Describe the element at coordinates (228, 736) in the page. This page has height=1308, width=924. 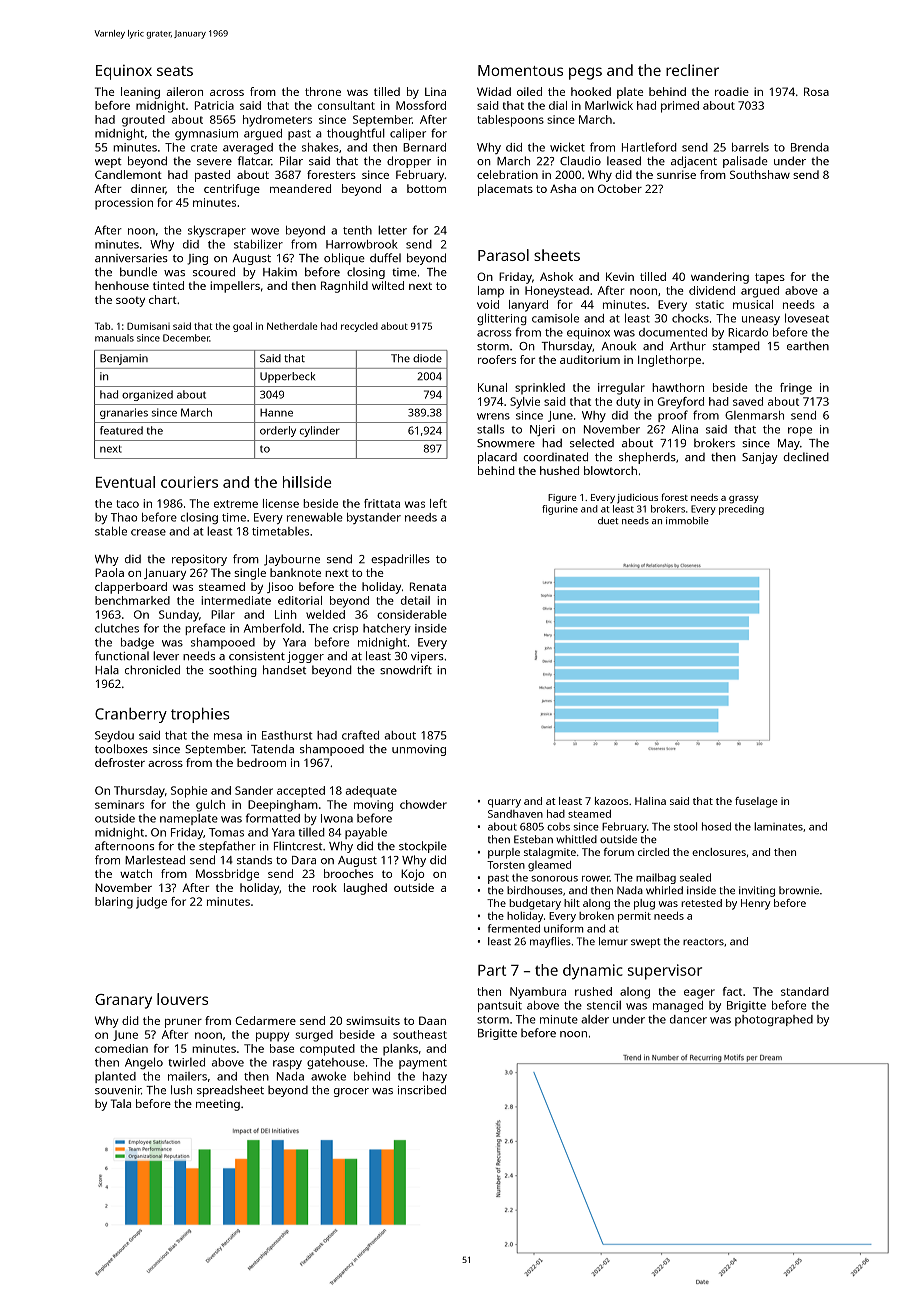
I see `mesa` at that location.
